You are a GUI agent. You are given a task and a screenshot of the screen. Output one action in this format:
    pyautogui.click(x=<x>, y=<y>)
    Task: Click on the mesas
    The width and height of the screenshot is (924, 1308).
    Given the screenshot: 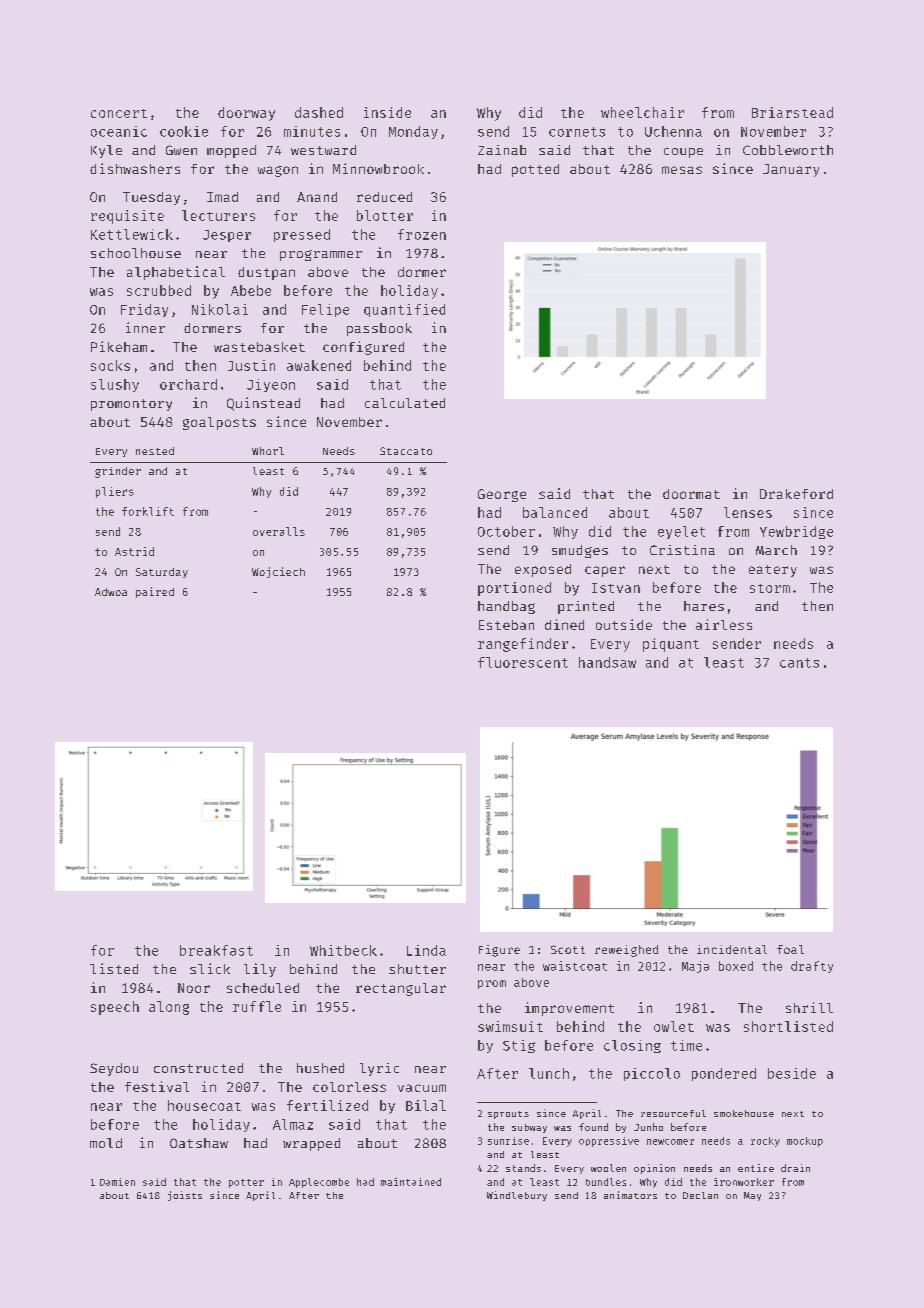 What is the action you would take?
    pyautogui.click(x=682, y=170)
